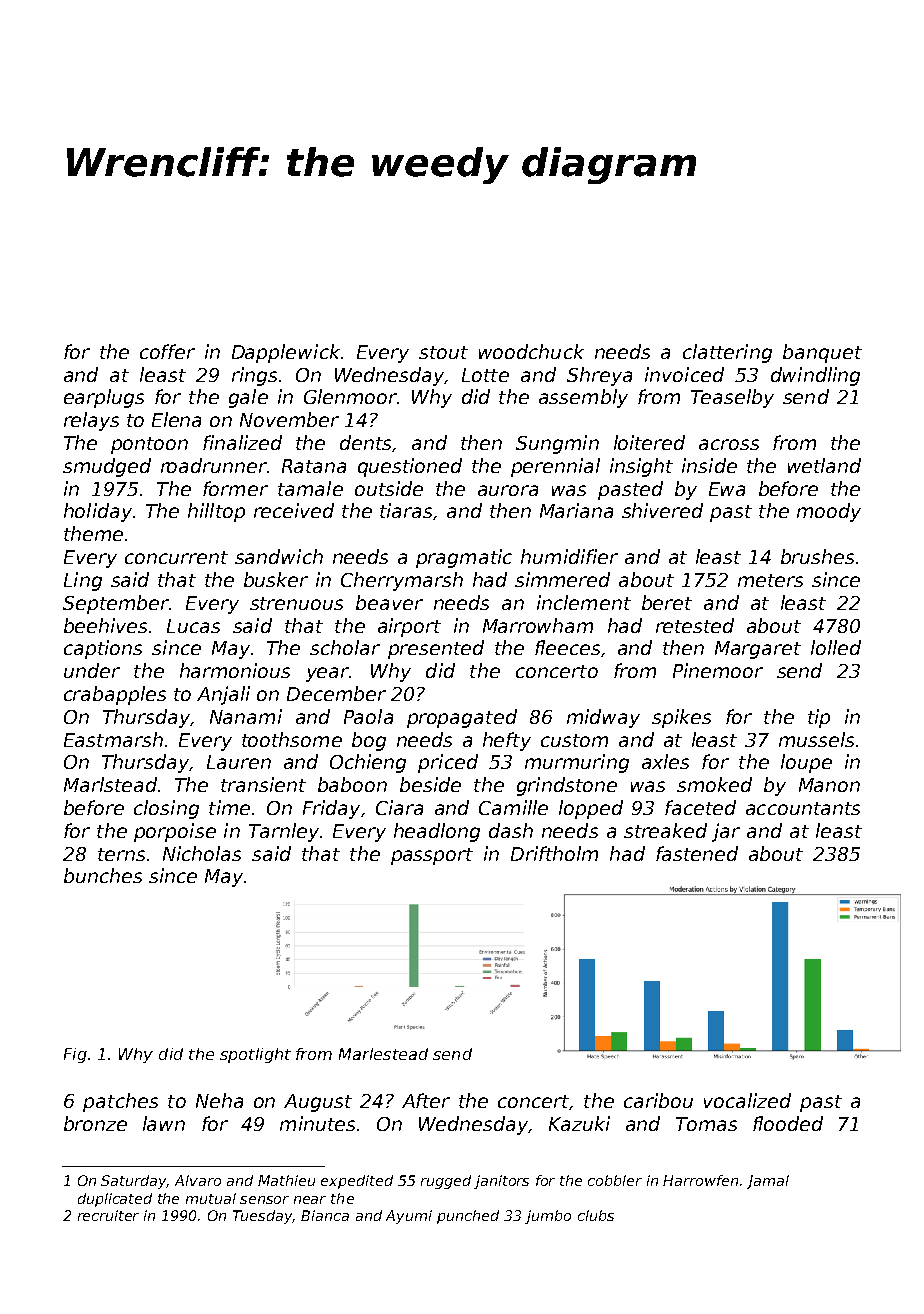 This screenshot has height=1314, width=924. Describe the element at coordinates (406, 510) in the screenshot. I see `tiaras` at that location.
